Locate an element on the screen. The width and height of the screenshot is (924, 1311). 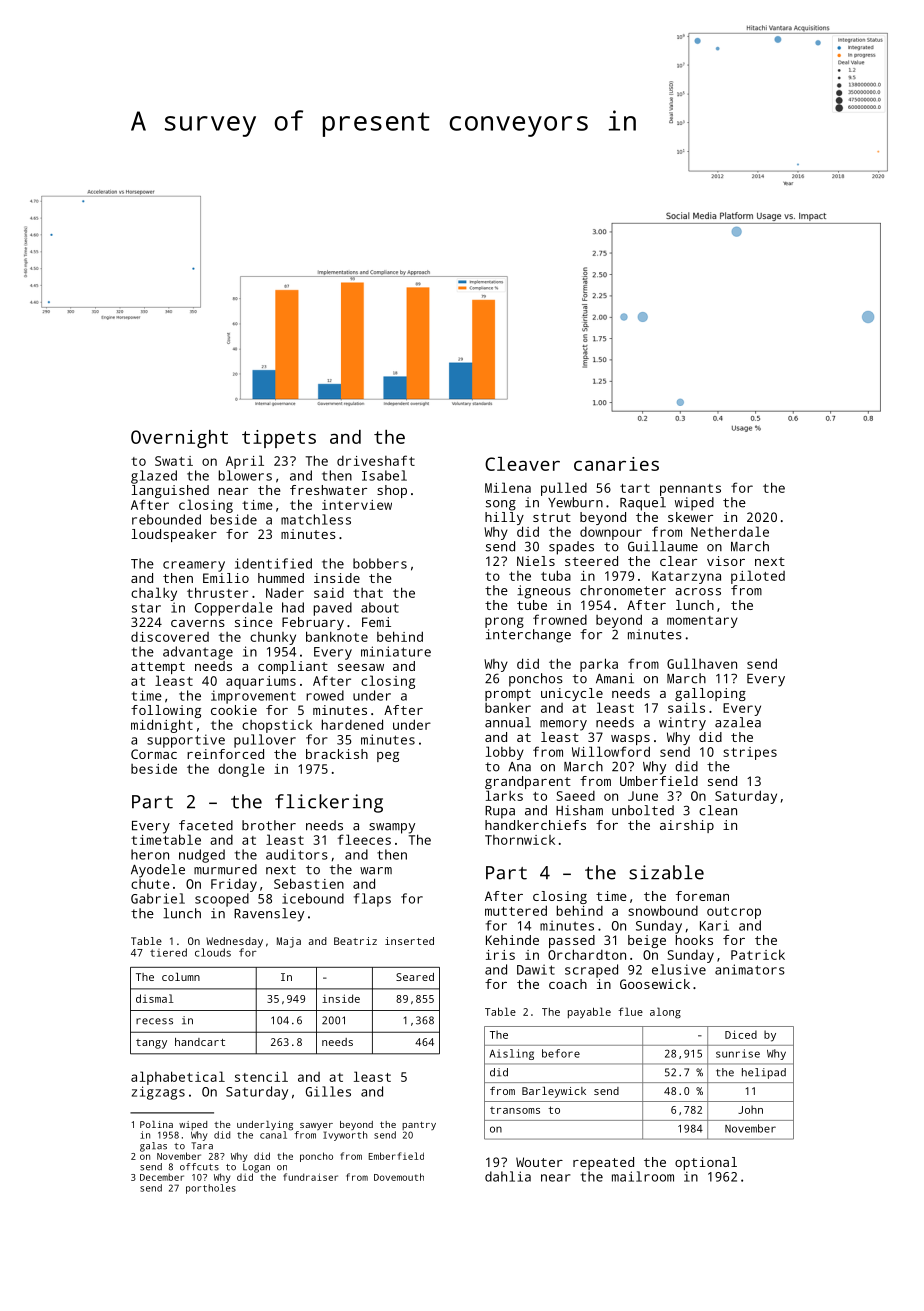
inserted is located at coordinates (409, 941).
